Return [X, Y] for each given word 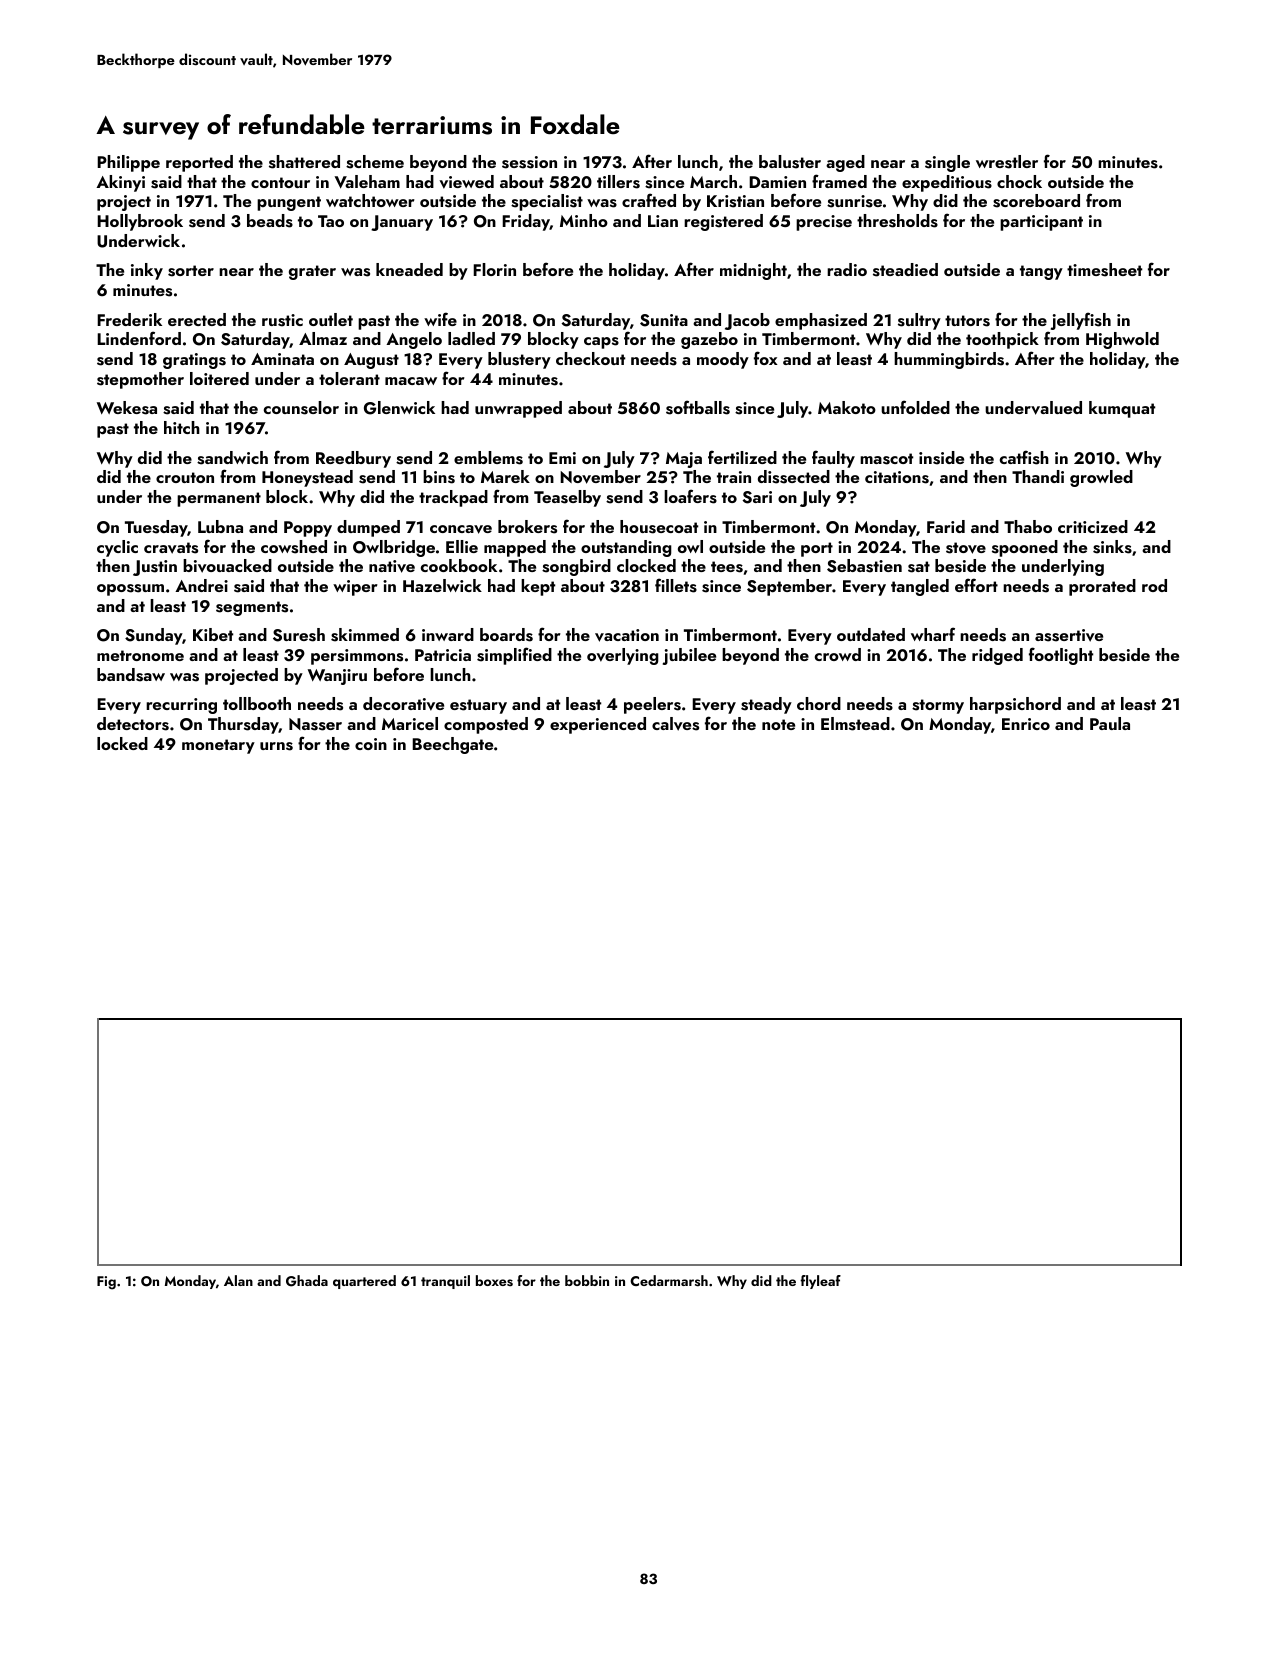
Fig [106, 1283]
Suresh [299, 635]
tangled [920, 587]
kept [538, 587]
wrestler [1007, 162]
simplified [514, 656]
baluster [790, 162]
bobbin [587, 1280]
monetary [218, 746]
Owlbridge [394, 548]
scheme [375, 162]
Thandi [1038, 476]
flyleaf [820, 1282]
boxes [494, 1281]
